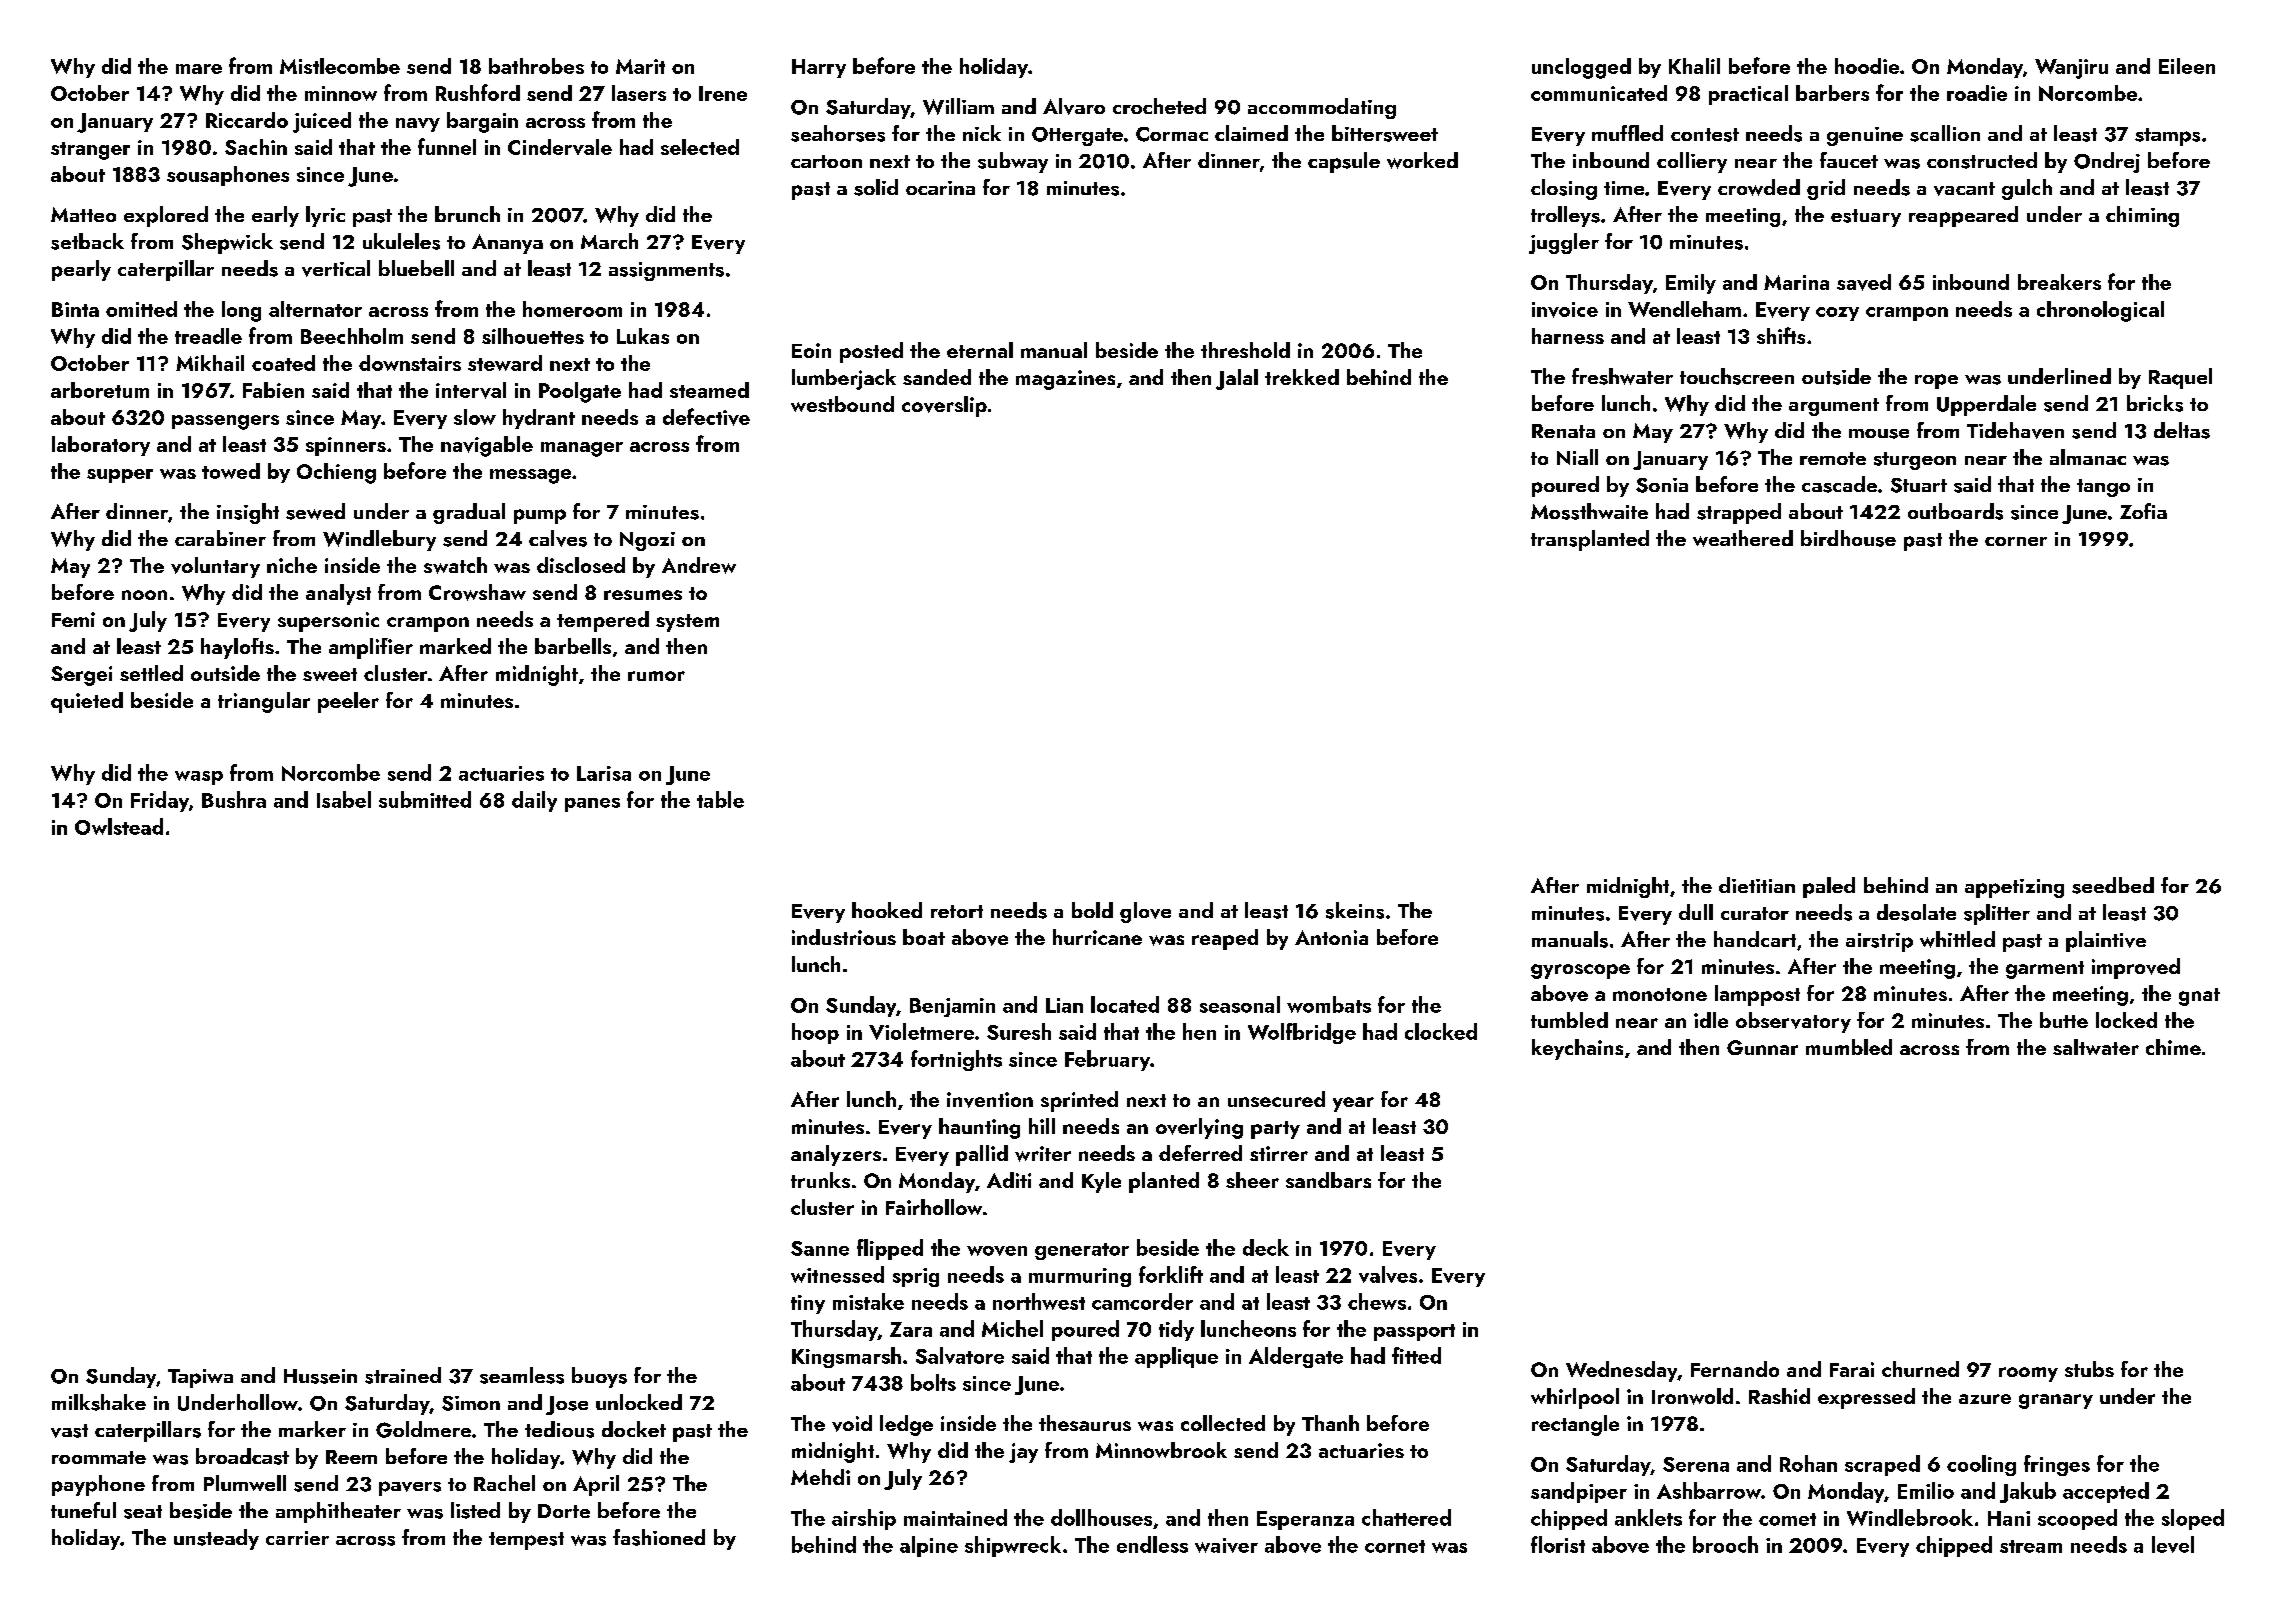  Describe the element at coordinates (699, 565) in the screenshot. I see `Andrew` at that location.
